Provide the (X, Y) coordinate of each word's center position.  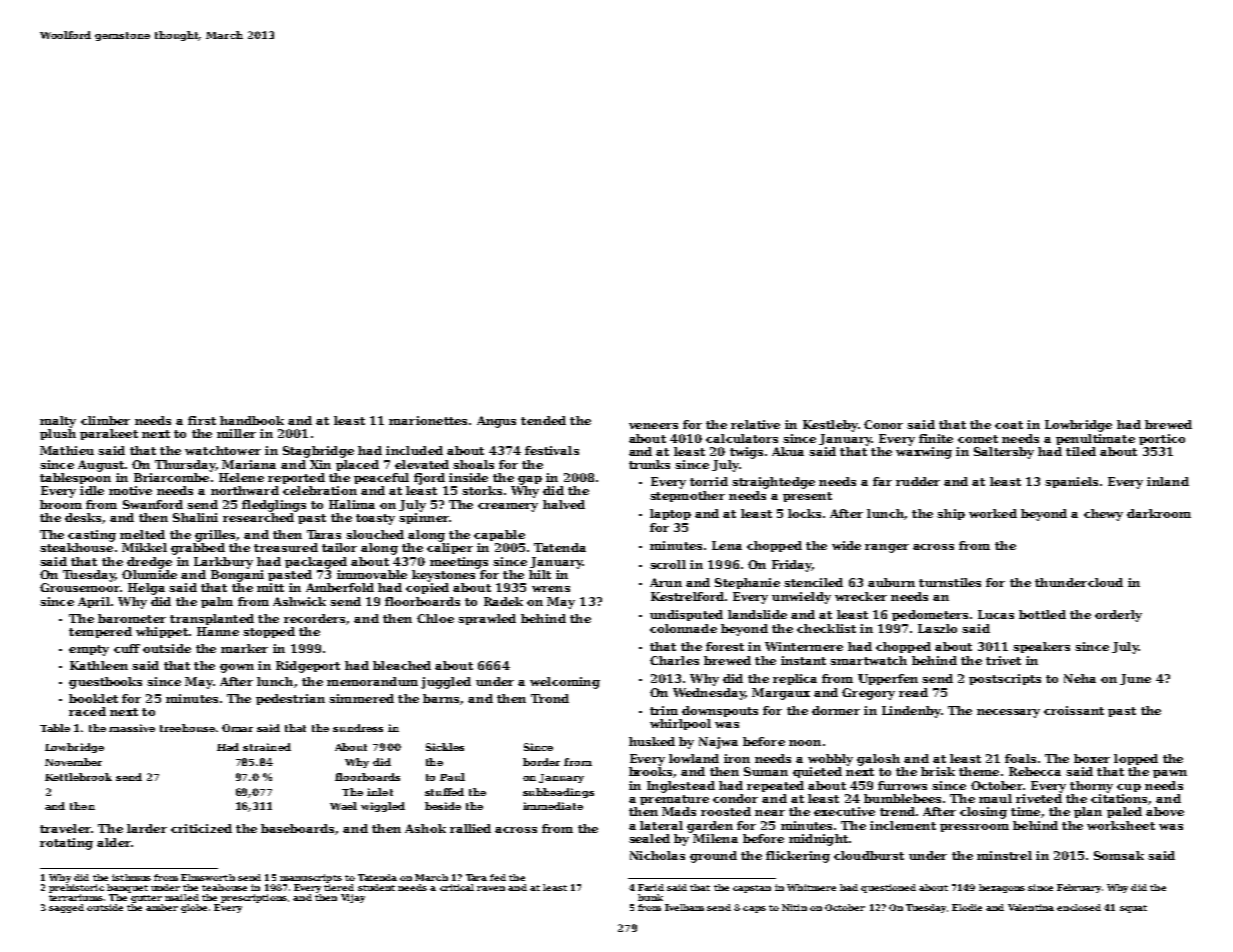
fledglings (274, 506)
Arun (666, 582)
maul (995, 798)
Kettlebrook (78, 777)
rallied (470, 828)
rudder (918, 481)
